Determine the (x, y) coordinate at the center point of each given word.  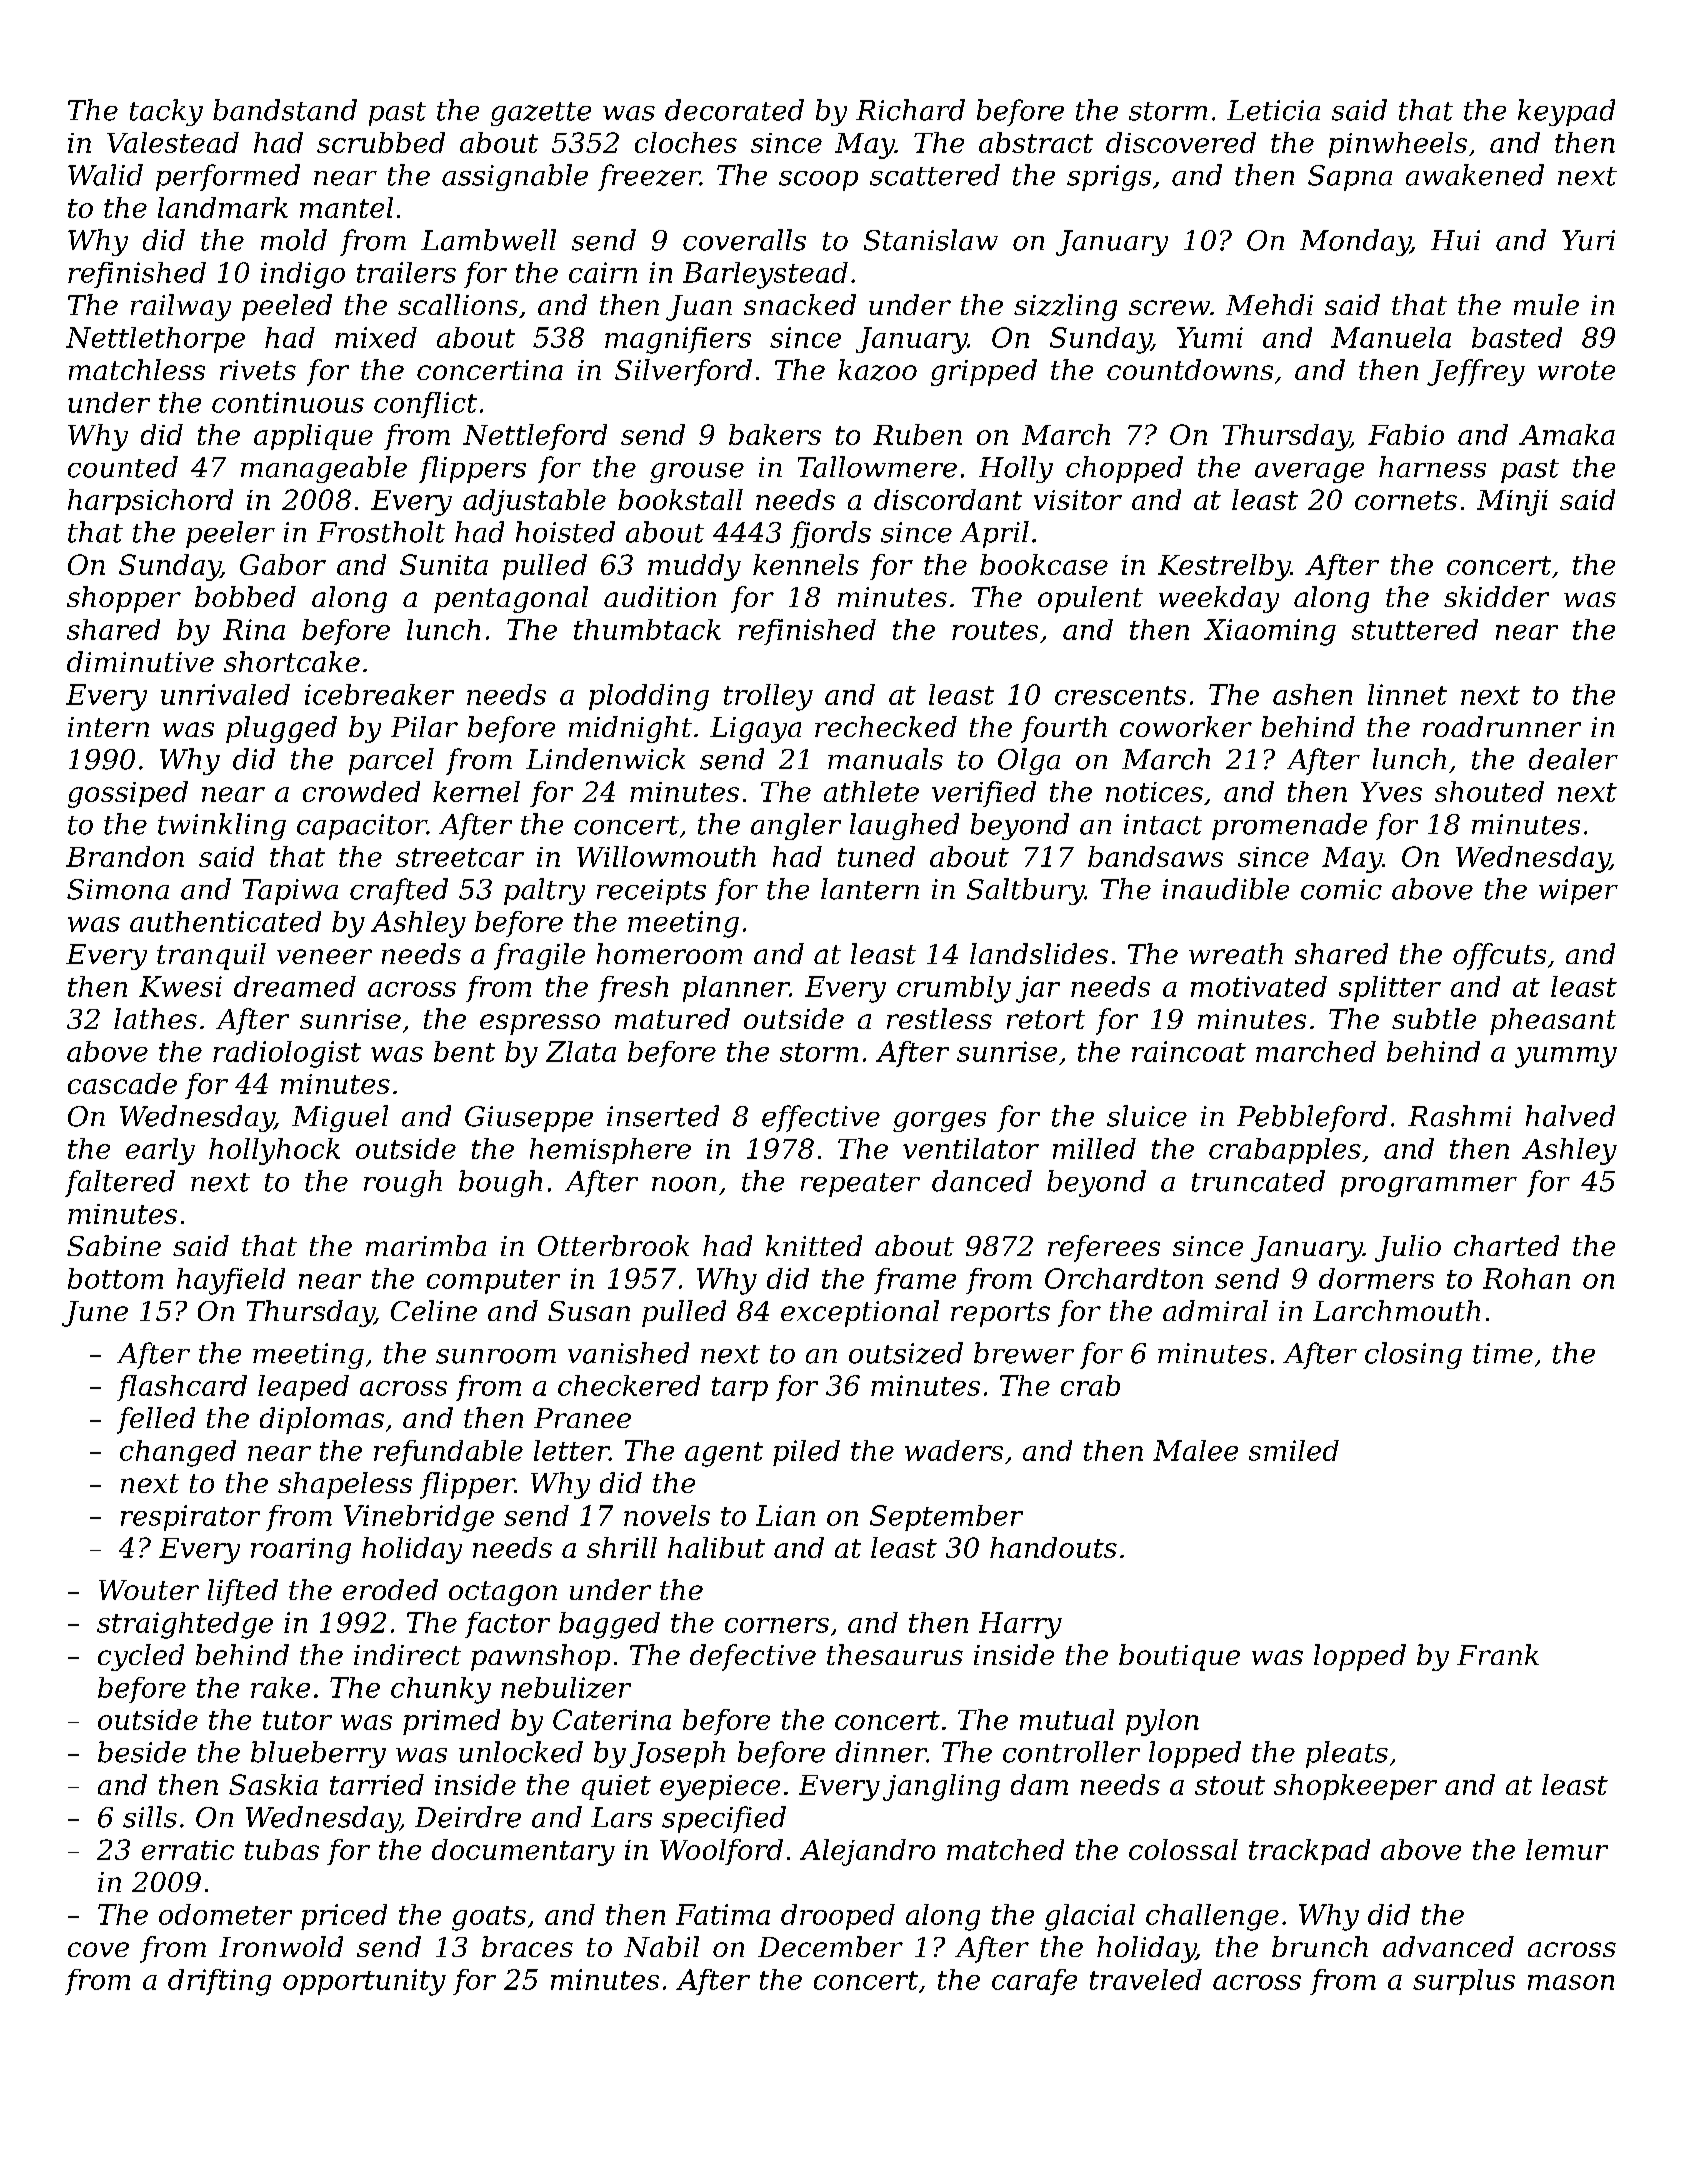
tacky (166, 112)
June (95, 1314)
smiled (1294, 1450)
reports (1000, 1314)
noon (684, 1184)
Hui (1455, 240)
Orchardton (1124, 1278)
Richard (910, 110)
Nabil (661, 1946)
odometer (225, 1914)
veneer (324, 956)
